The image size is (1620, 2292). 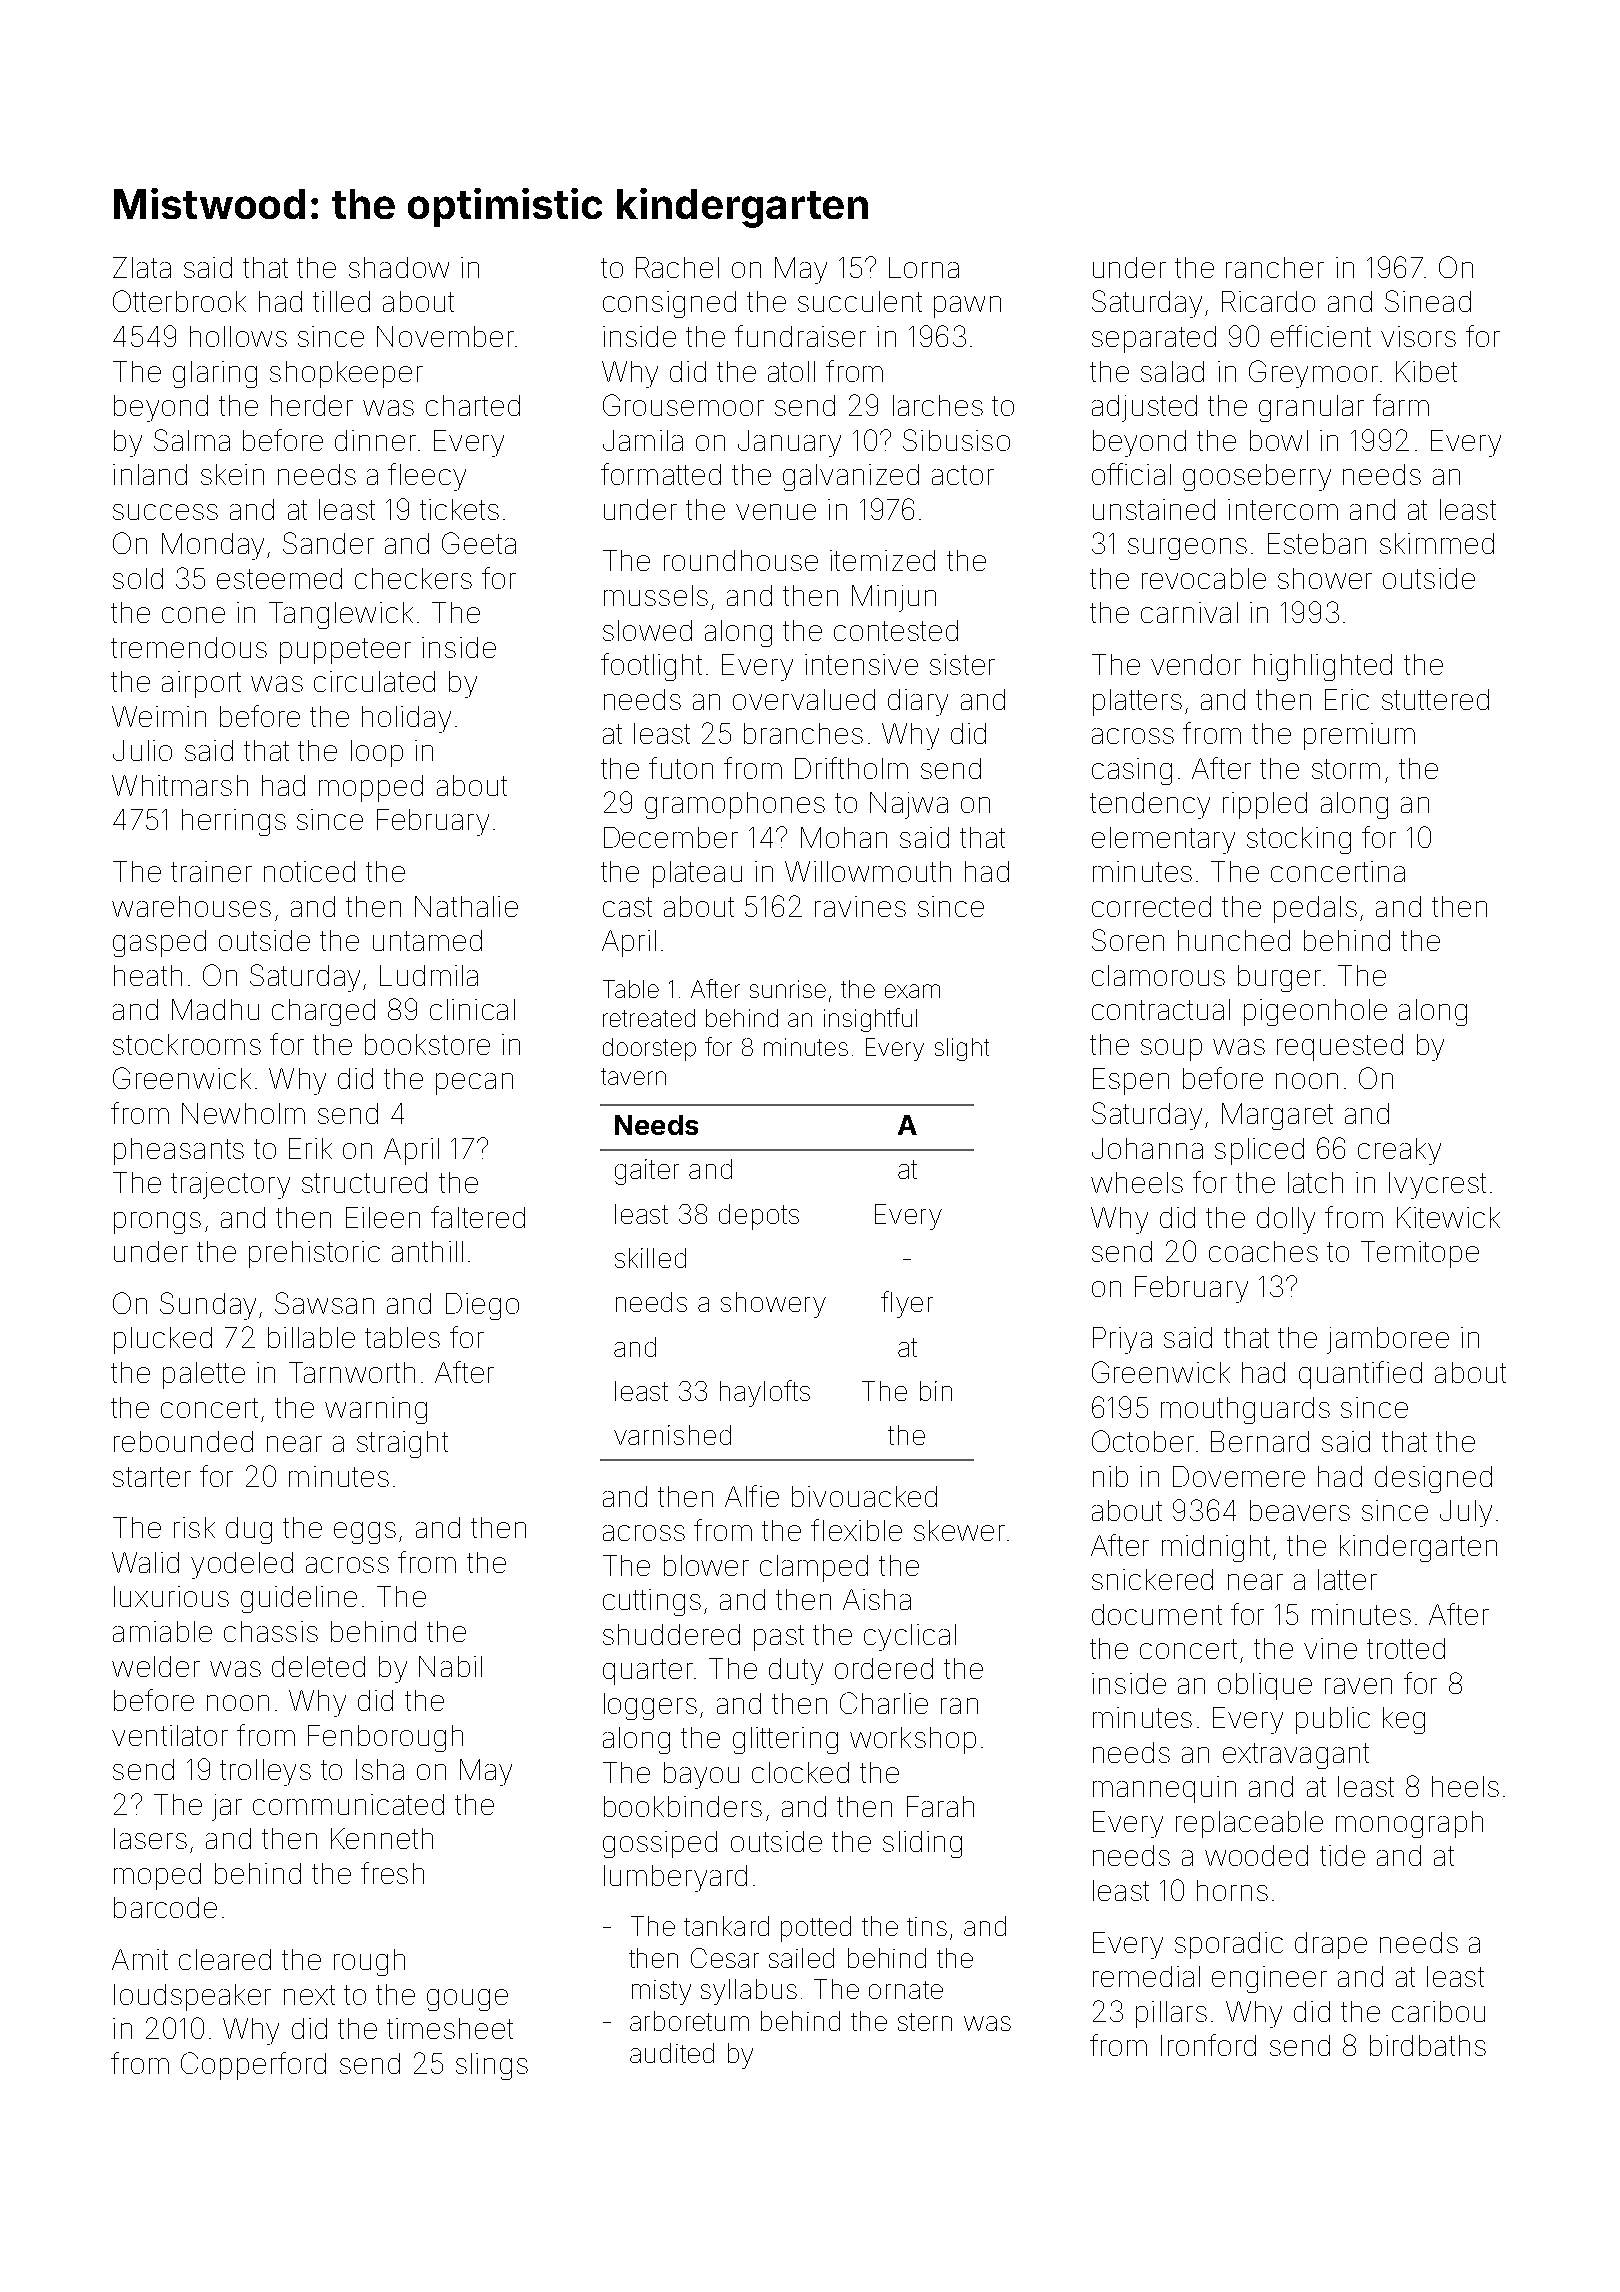 I want to click on intercom, so click(x=1283, y=509).
